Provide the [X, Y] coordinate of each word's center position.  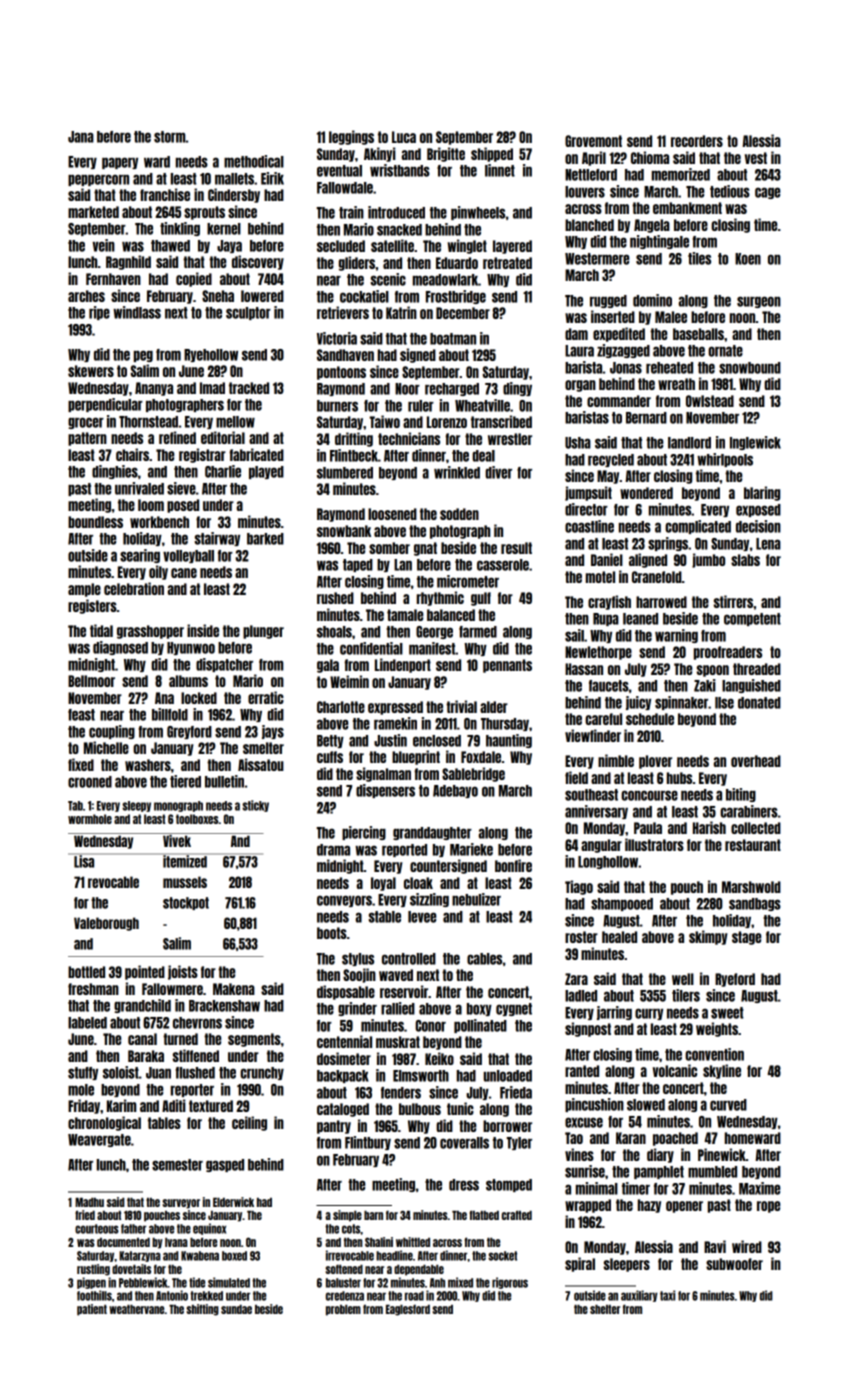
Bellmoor [91, 681]
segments [254, 1040]
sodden [459, 514]
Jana [81, 137]
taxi [667, 1295]
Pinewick [722, 1154]
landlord [689, 443]
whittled [413, 1242]
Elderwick [233, 1202]
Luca [404, 137]
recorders [697, 141]
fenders [401, 1093]
